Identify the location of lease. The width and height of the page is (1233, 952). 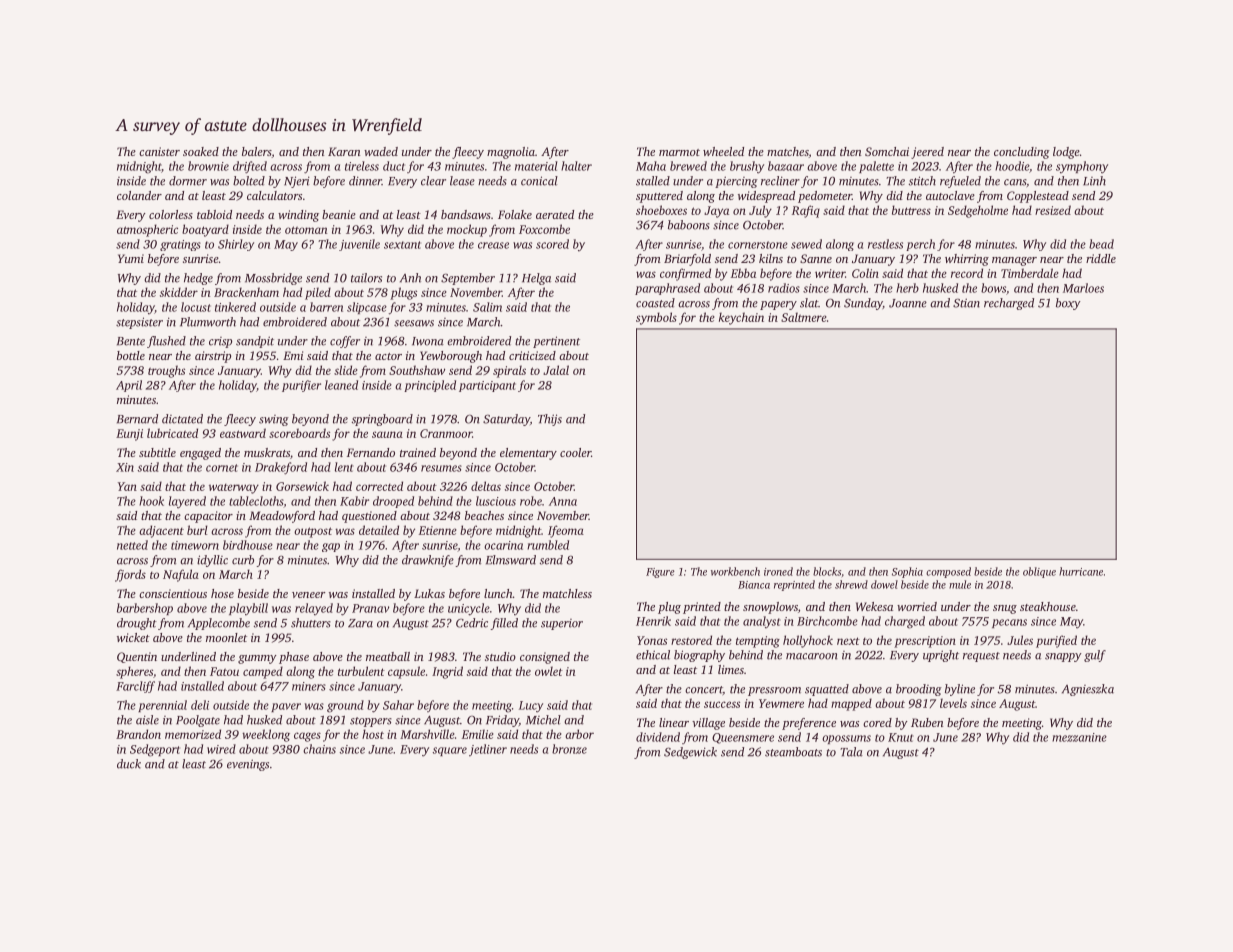
(462, 181).
